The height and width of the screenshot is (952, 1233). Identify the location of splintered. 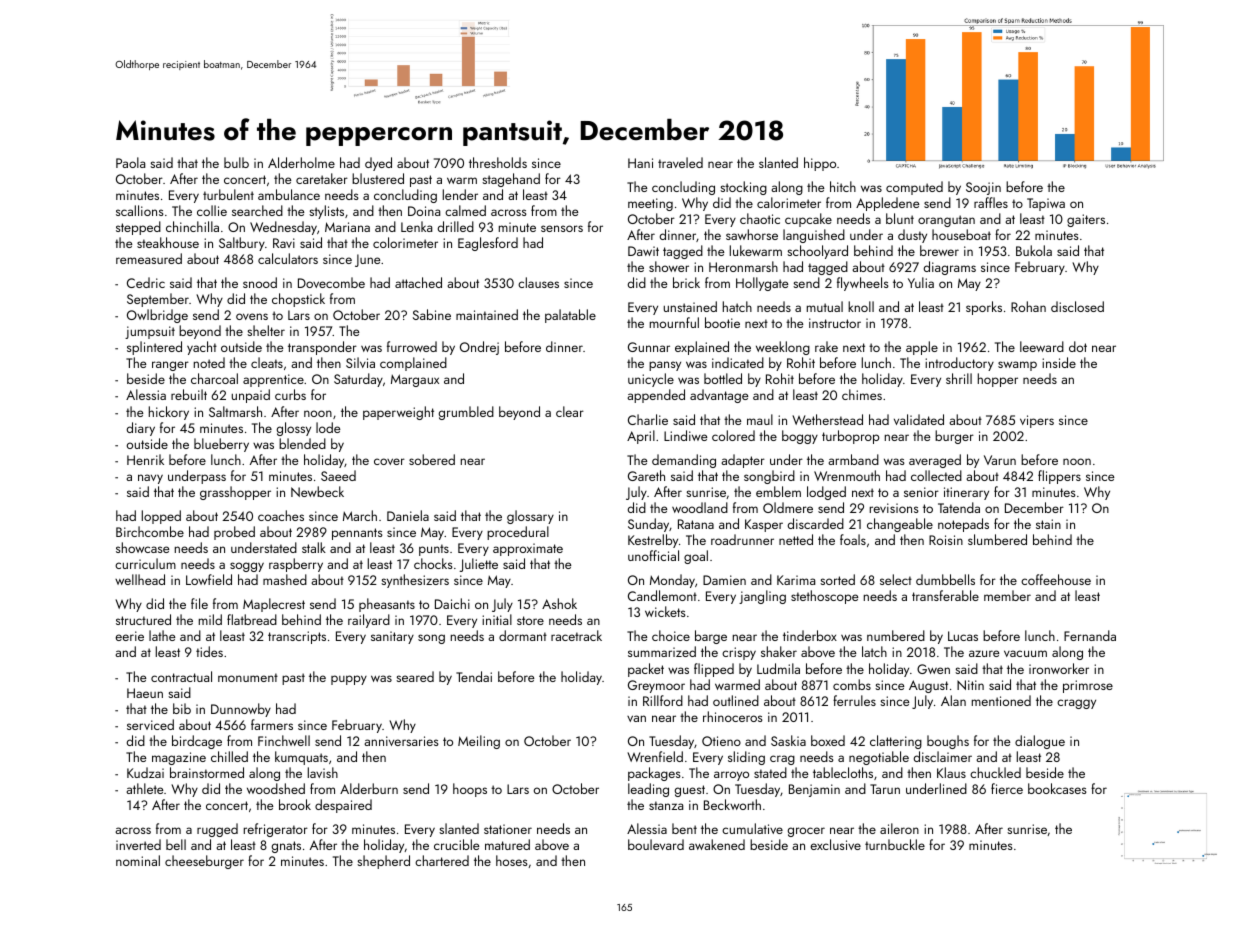
(154, 348).
